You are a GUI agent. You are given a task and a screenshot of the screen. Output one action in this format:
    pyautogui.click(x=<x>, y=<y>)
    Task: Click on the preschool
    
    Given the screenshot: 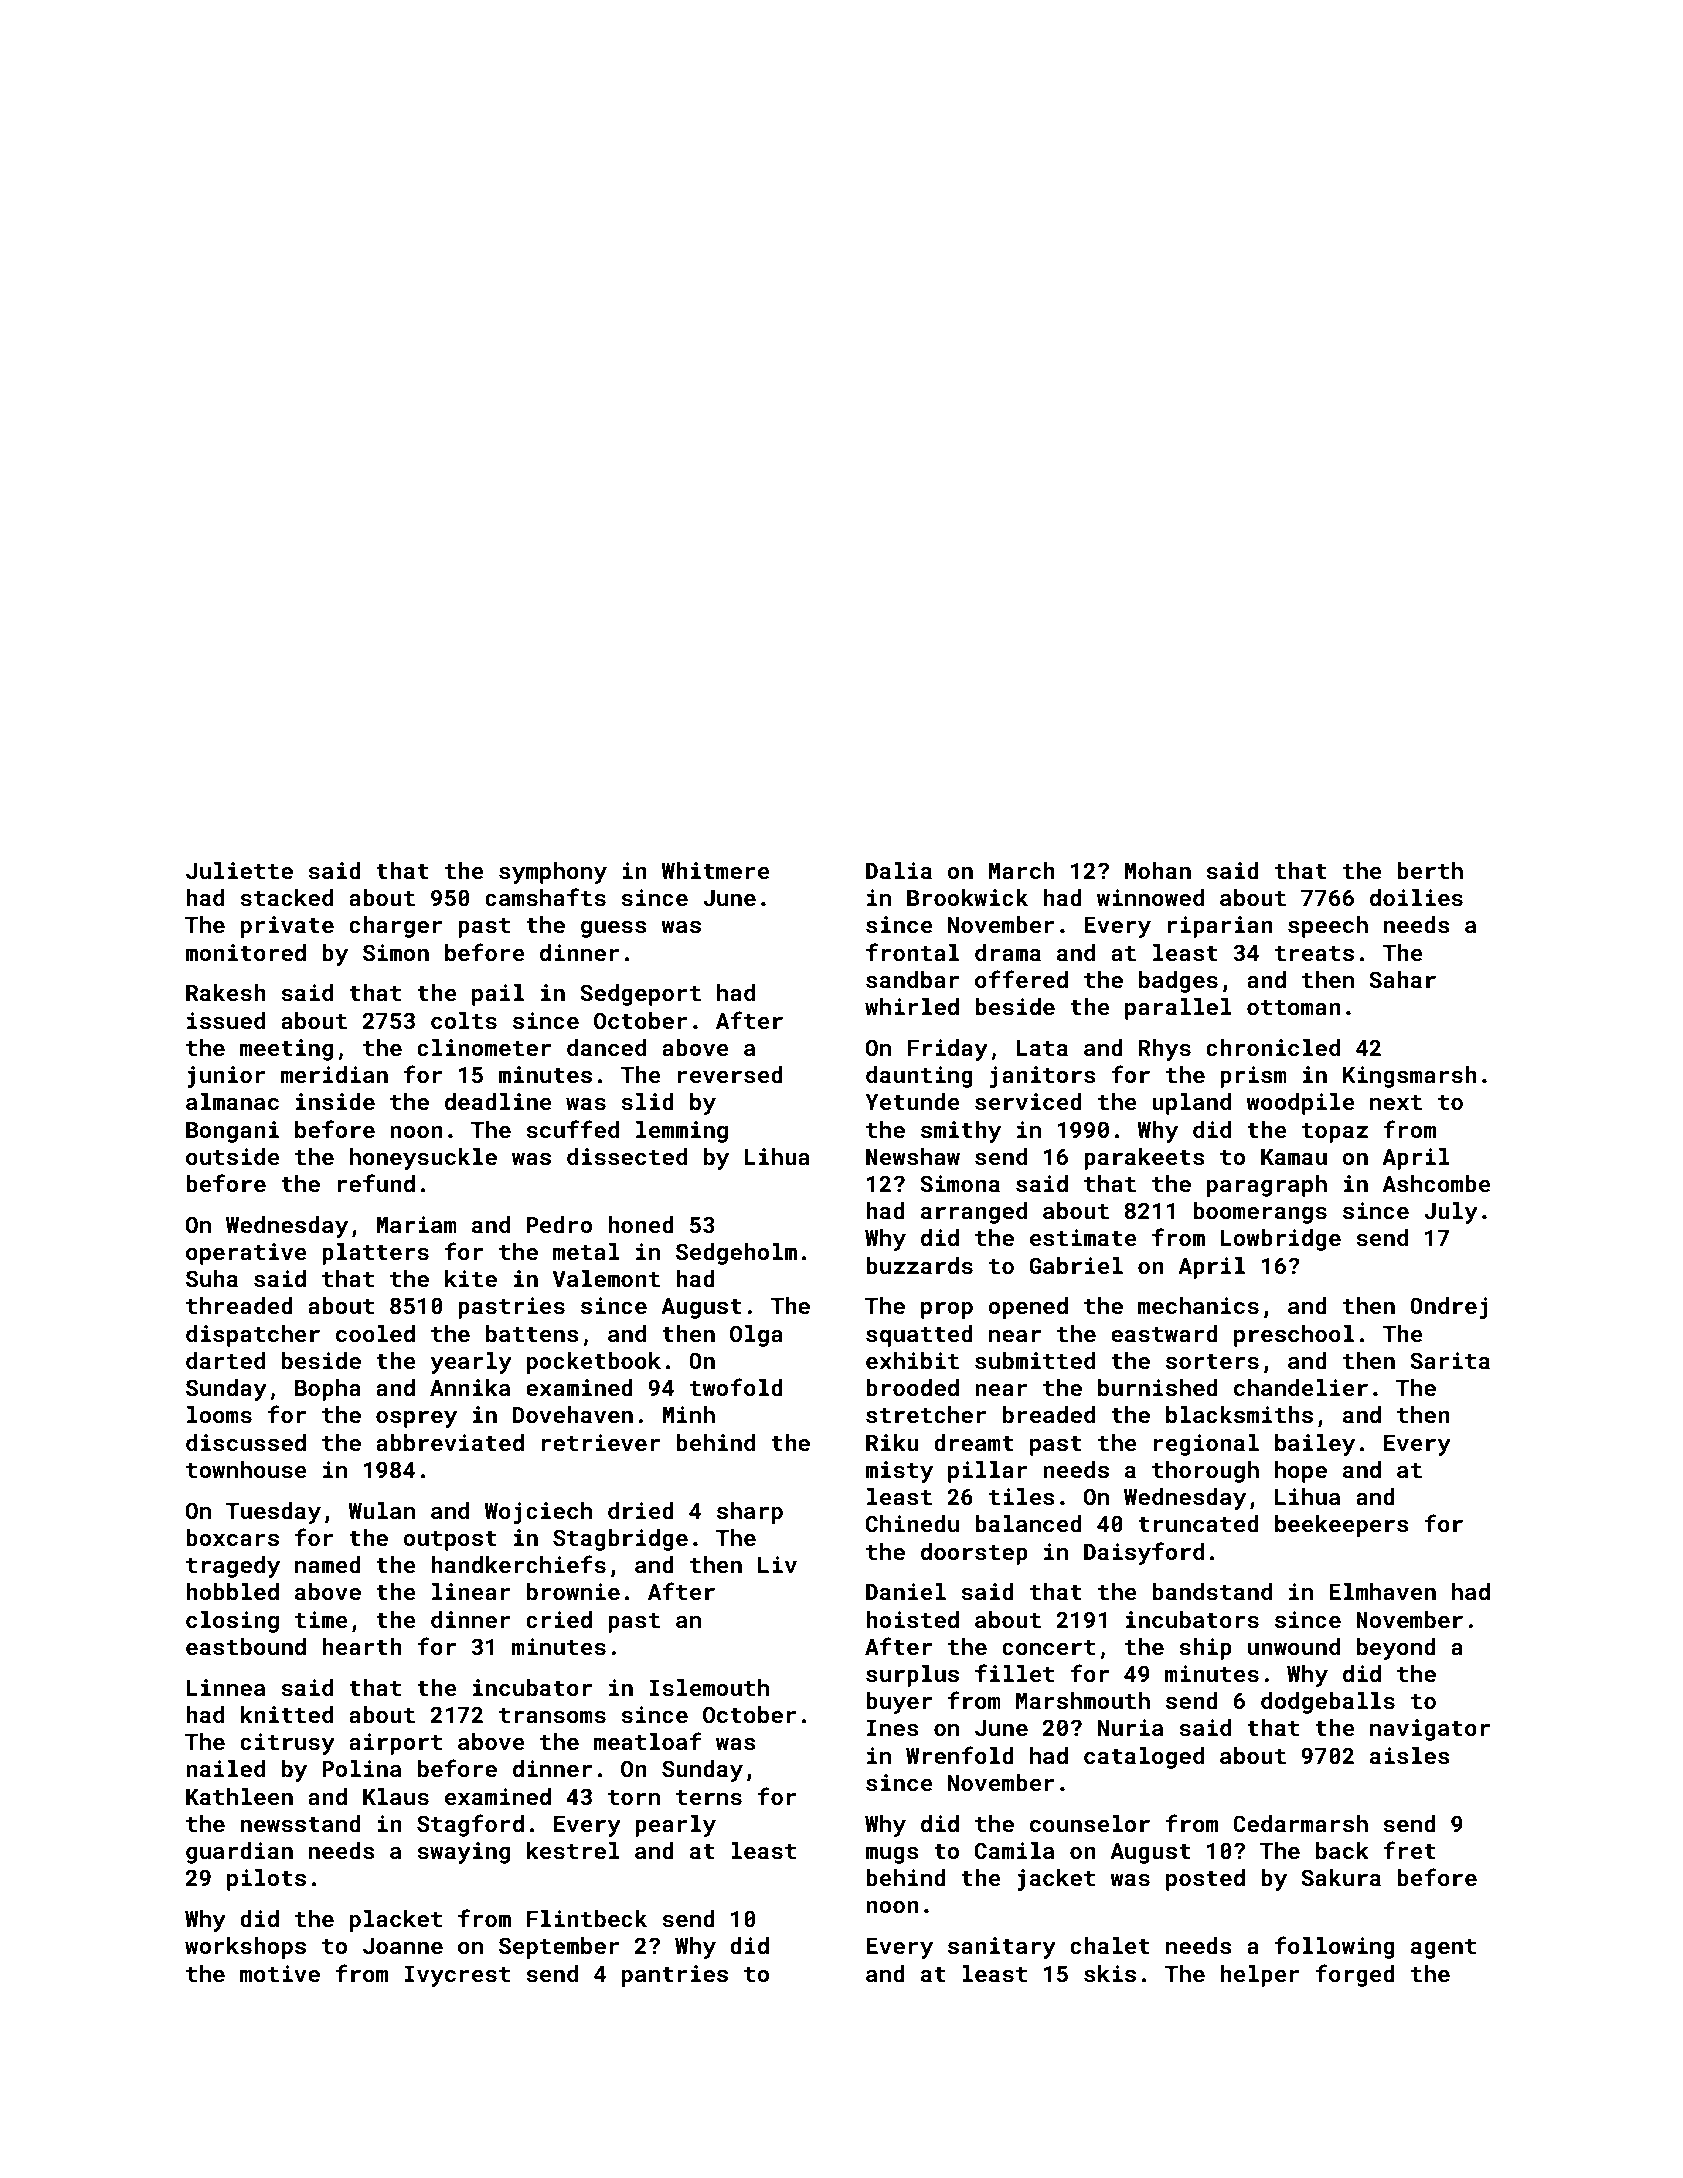 What is the action you would take?
    pyautogui.click(x=1294, y=1336)
